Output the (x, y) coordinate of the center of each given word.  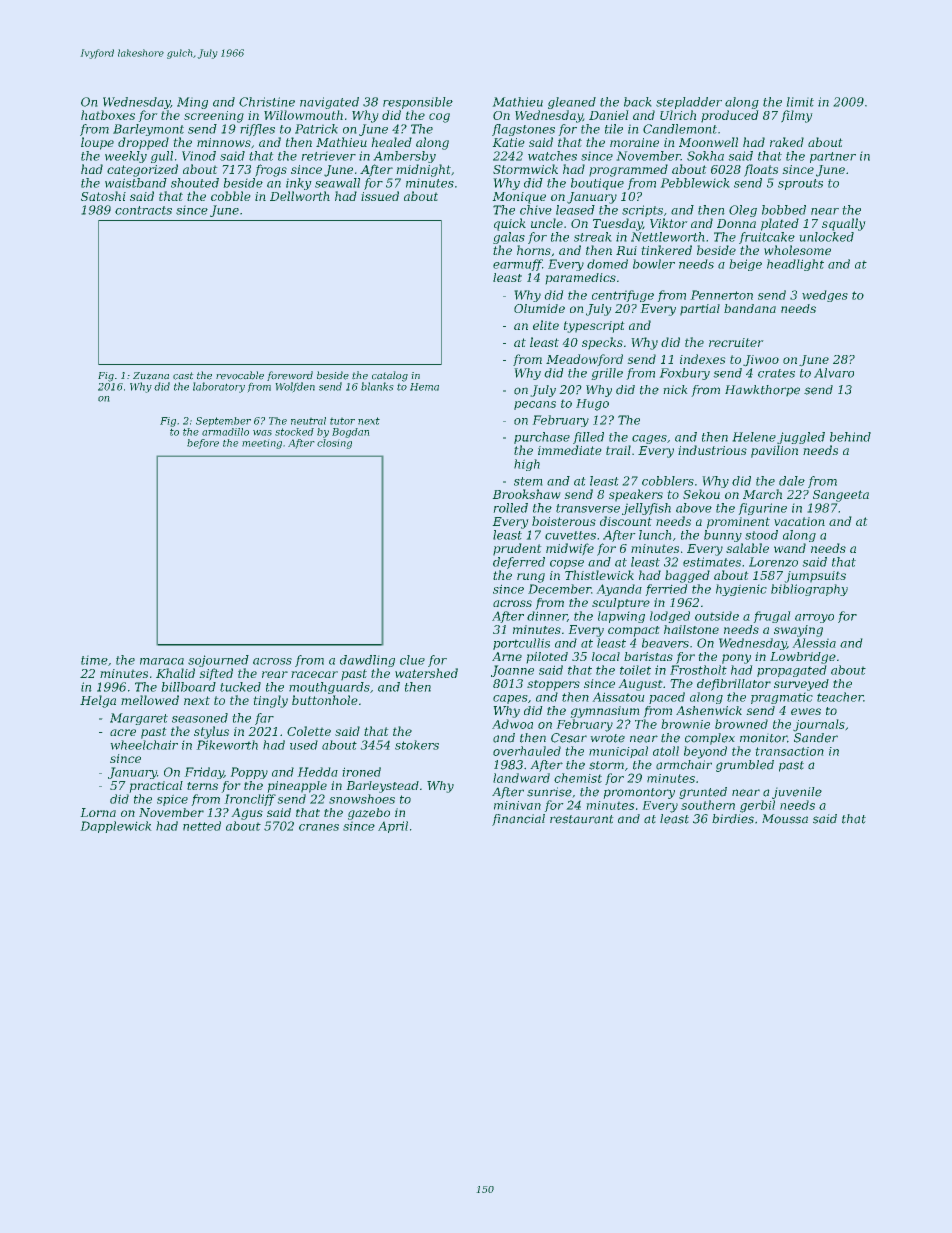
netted (202, 826)
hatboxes (108, 115)
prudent (517, 549)
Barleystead (382, 787)
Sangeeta (841, 496)
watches (552, 156)
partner (833, 157)
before (203, 444)
